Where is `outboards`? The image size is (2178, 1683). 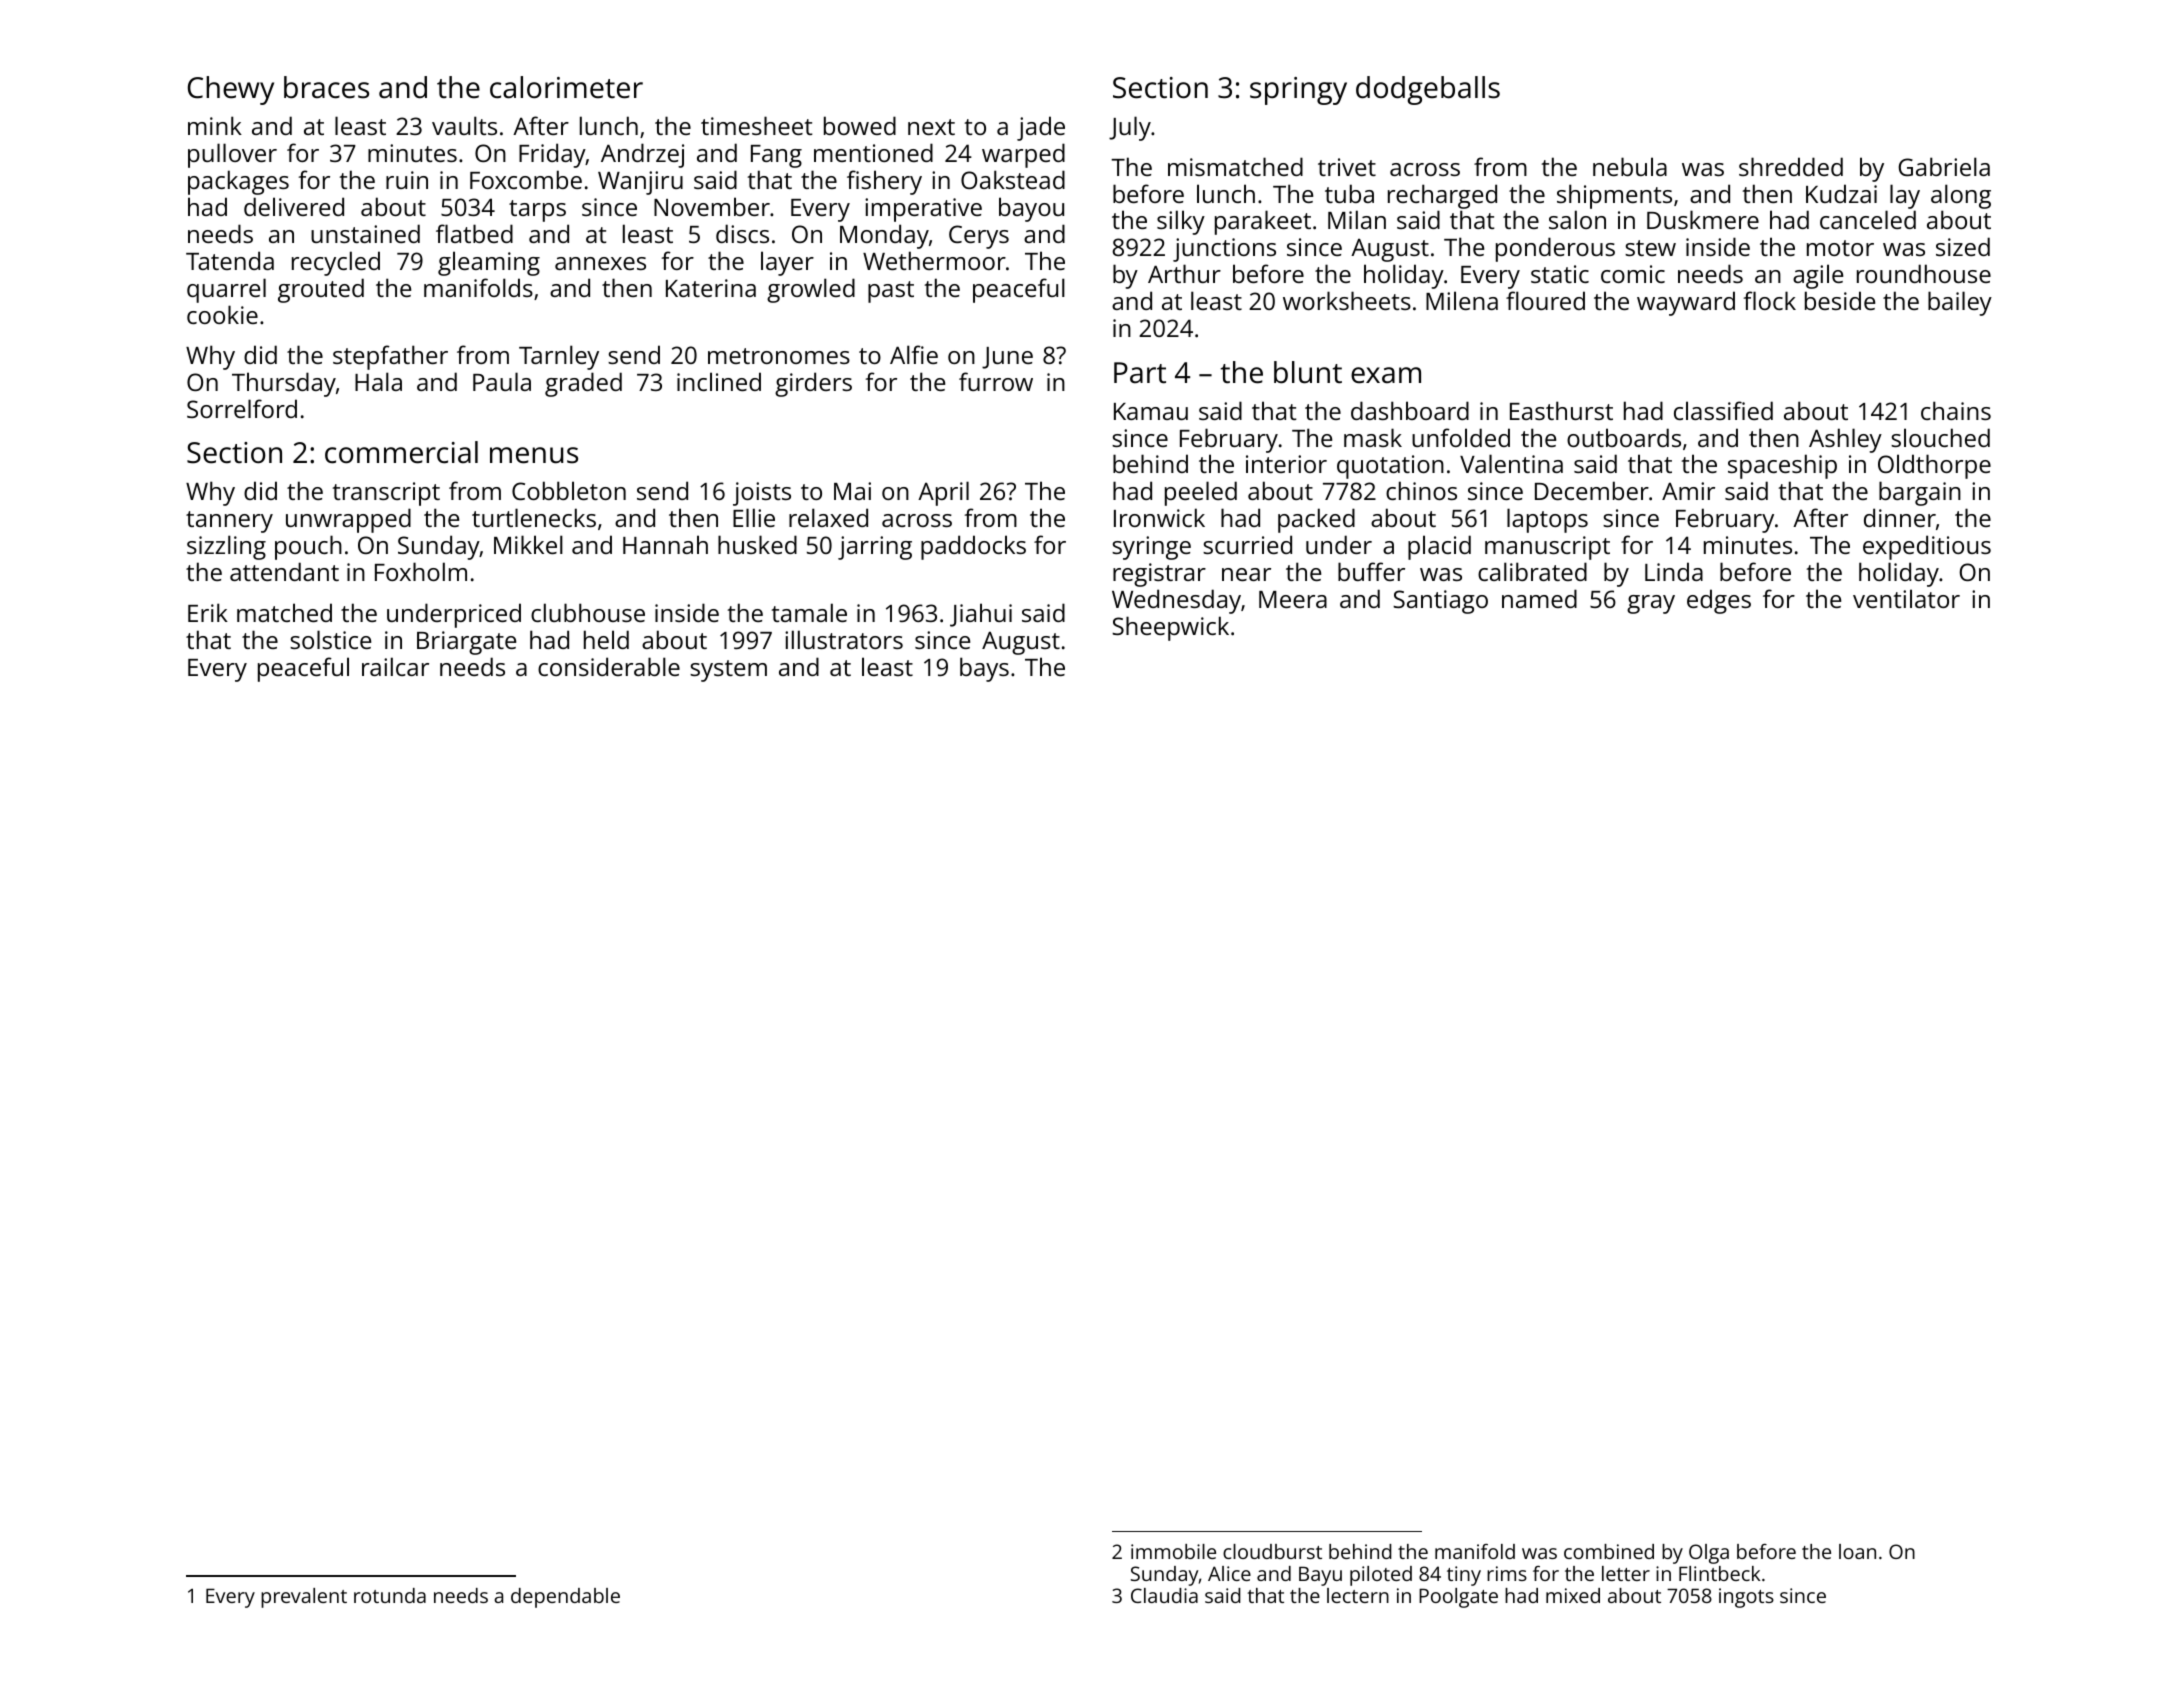
outboards is located at coordinates (1624, 437).
